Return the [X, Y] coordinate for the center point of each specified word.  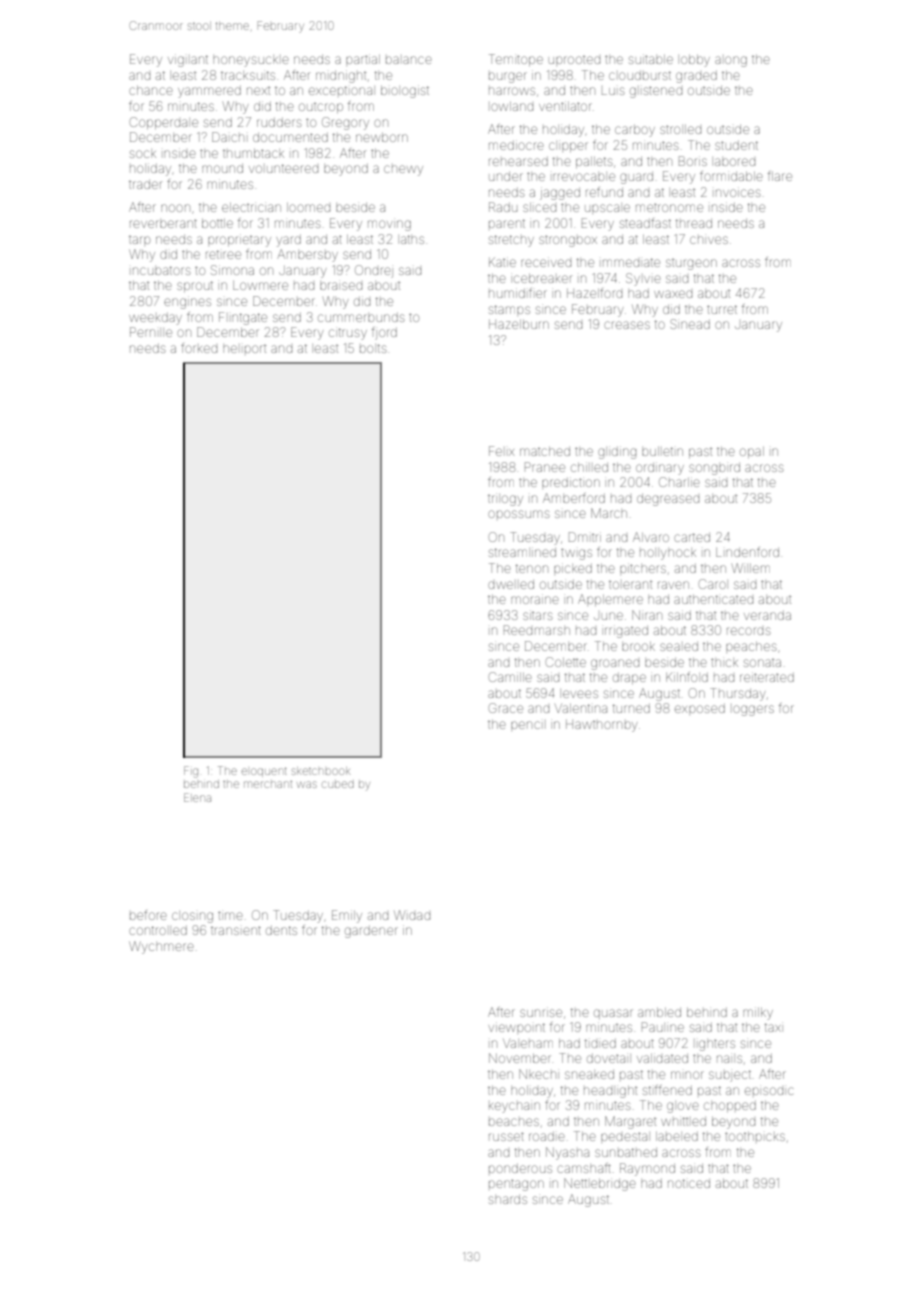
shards [508, 1199]
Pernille [151, 332]
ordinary [660, 468]
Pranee [545, 467]
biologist [405, 91]
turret [722, 309]
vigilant [188, 60]
